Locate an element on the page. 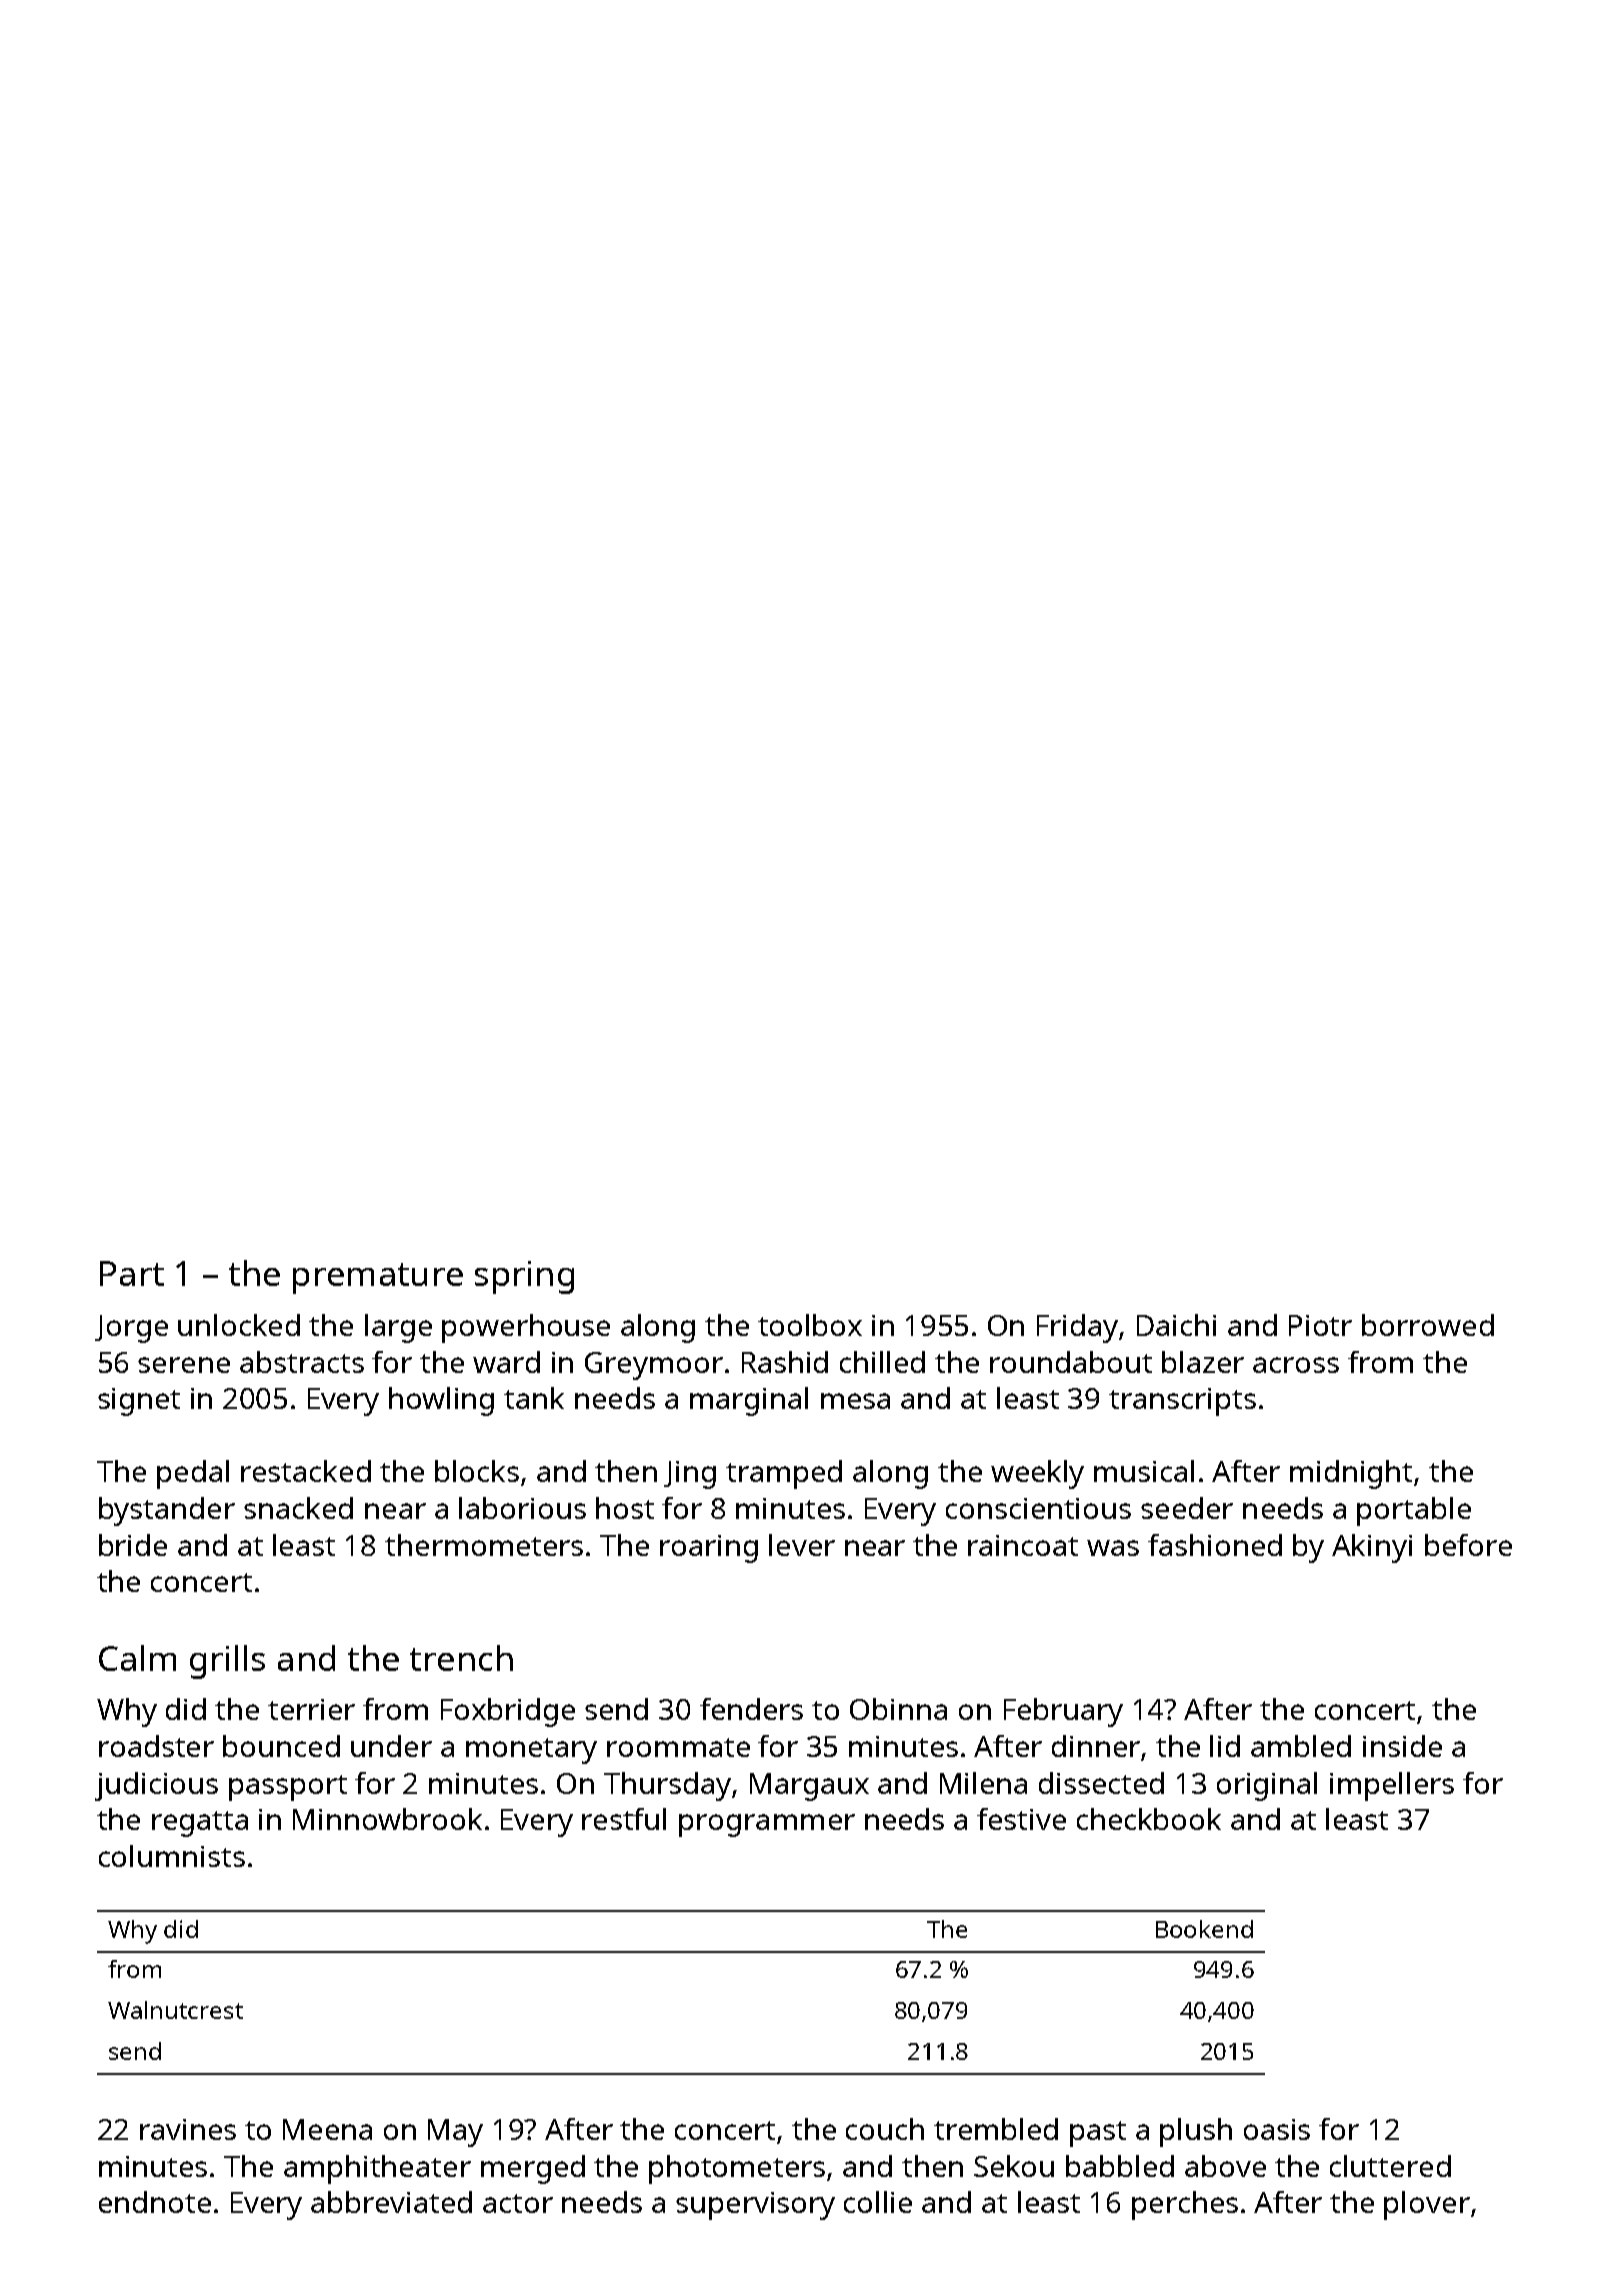 Image resolution: width=1620 pixels, height=2292 pixels. roaring is located at coordinates (709, 1549).
